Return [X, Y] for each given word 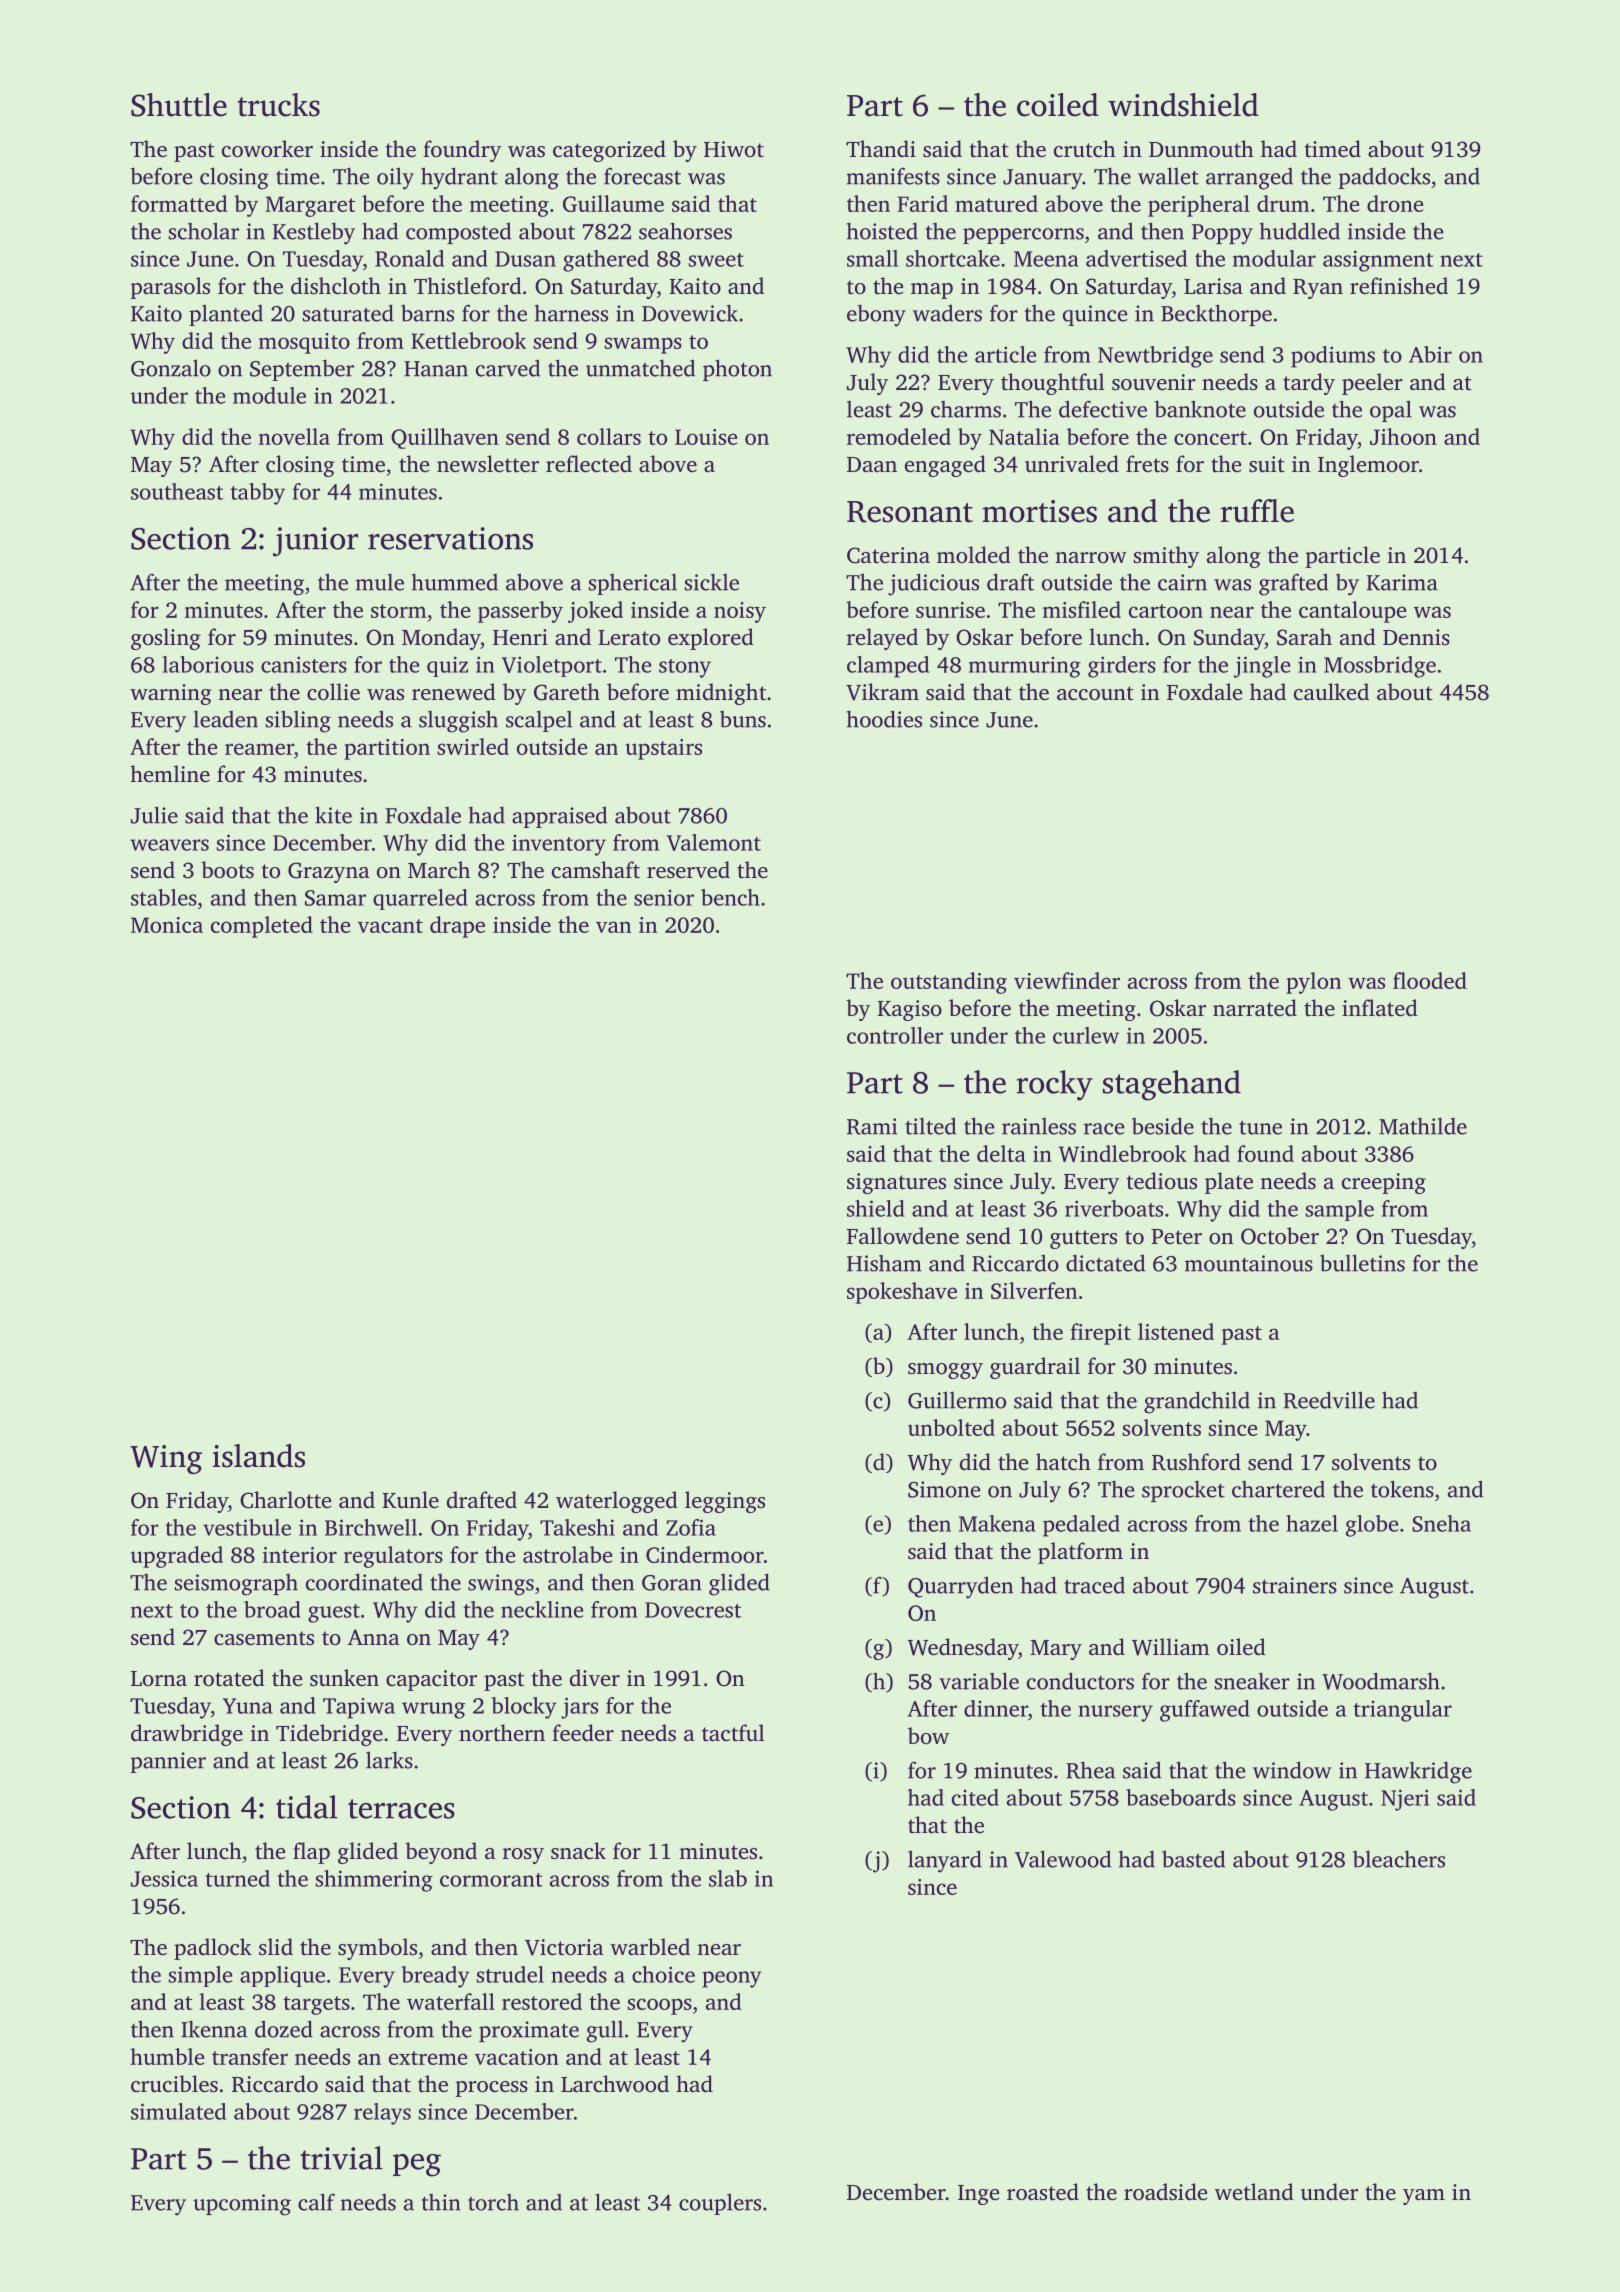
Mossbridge [1380, 667]
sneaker [1252, 1681]
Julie [154, 815]
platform [1080, 1553]
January [1043, 179]
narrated [1255, 1008]
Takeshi [577, 1527]
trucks [279, 105]
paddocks [1384, 178]
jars [579, 1708]
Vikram [882, 692]
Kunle [410, 1500]
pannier [168, 1762]
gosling [166, 639]
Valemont [714, 842]
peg [417, 2165]
